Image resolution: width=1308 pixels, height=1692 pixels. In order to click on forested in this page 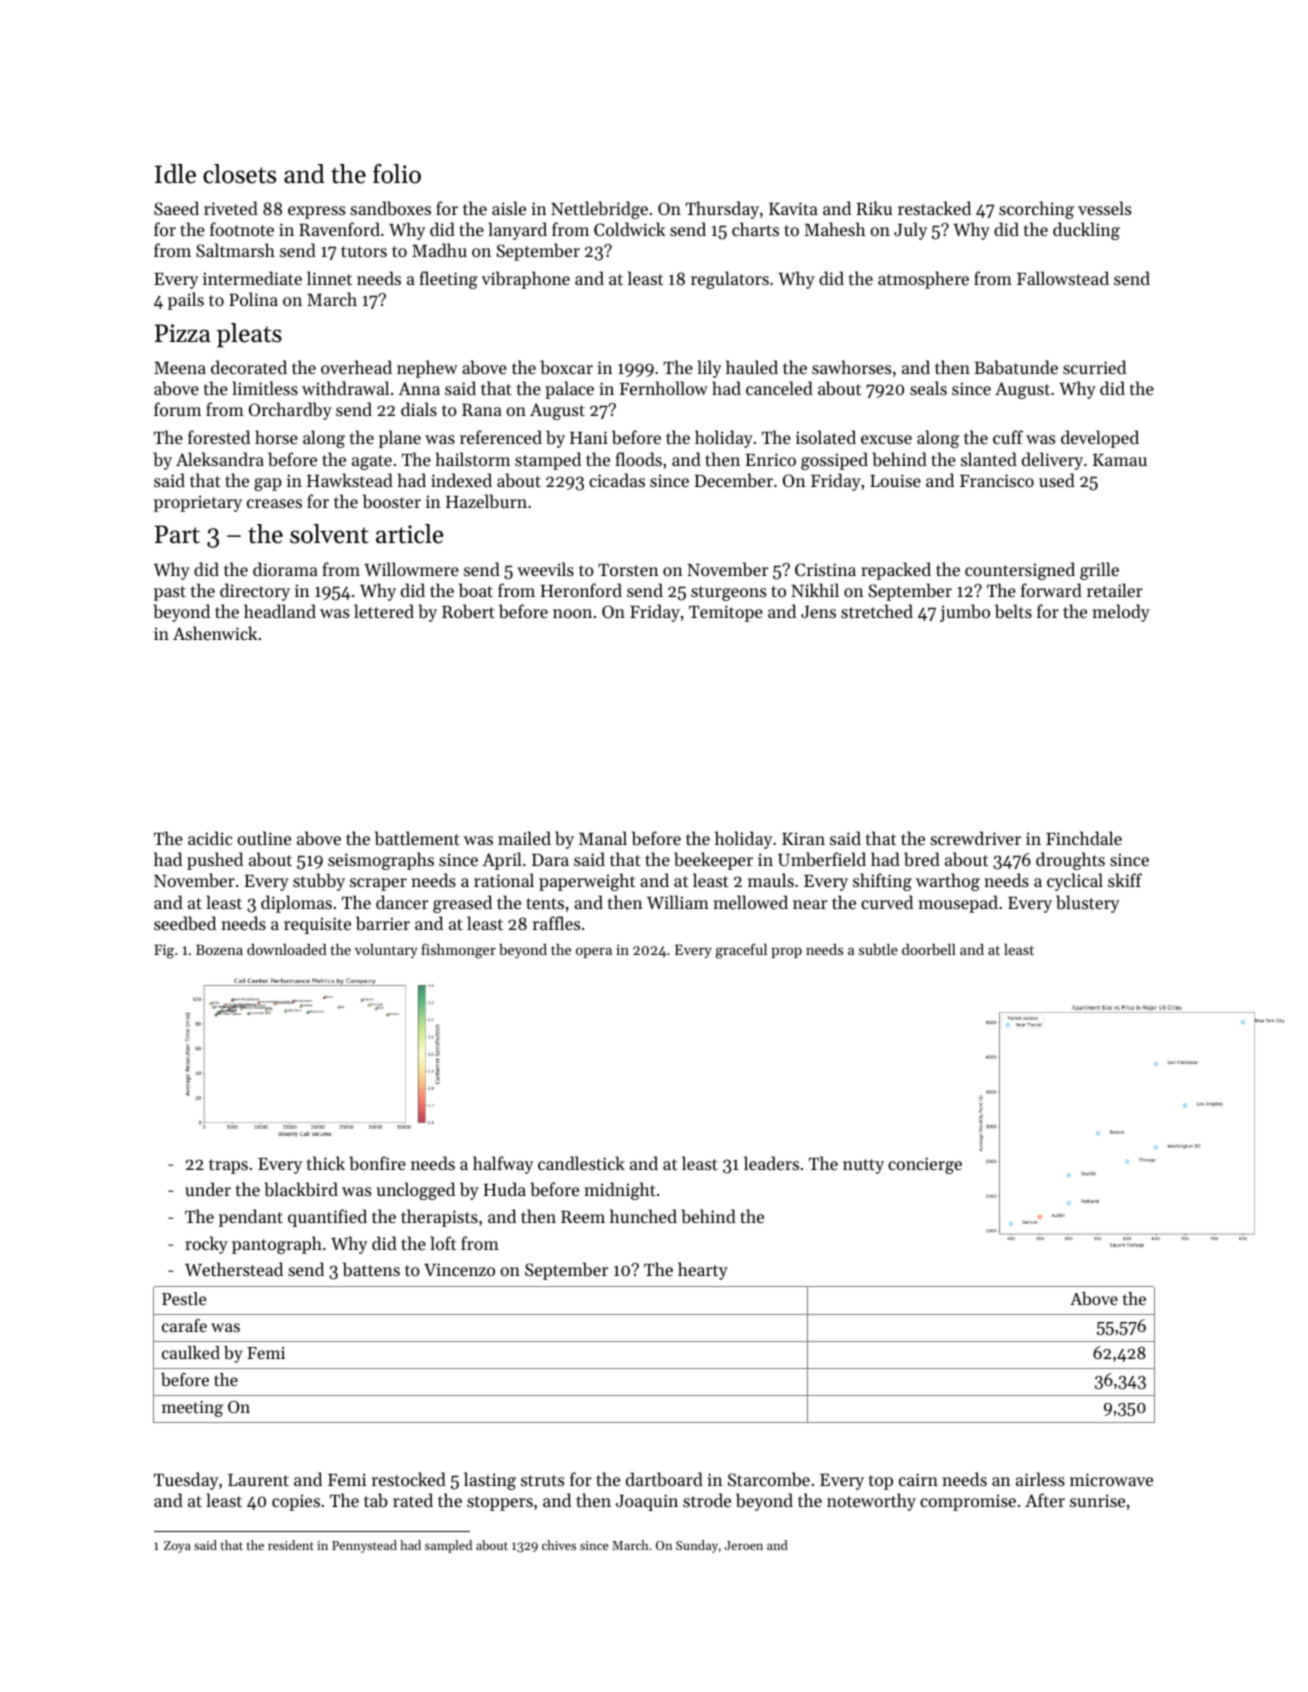, I will do `click(219, 437)`.
